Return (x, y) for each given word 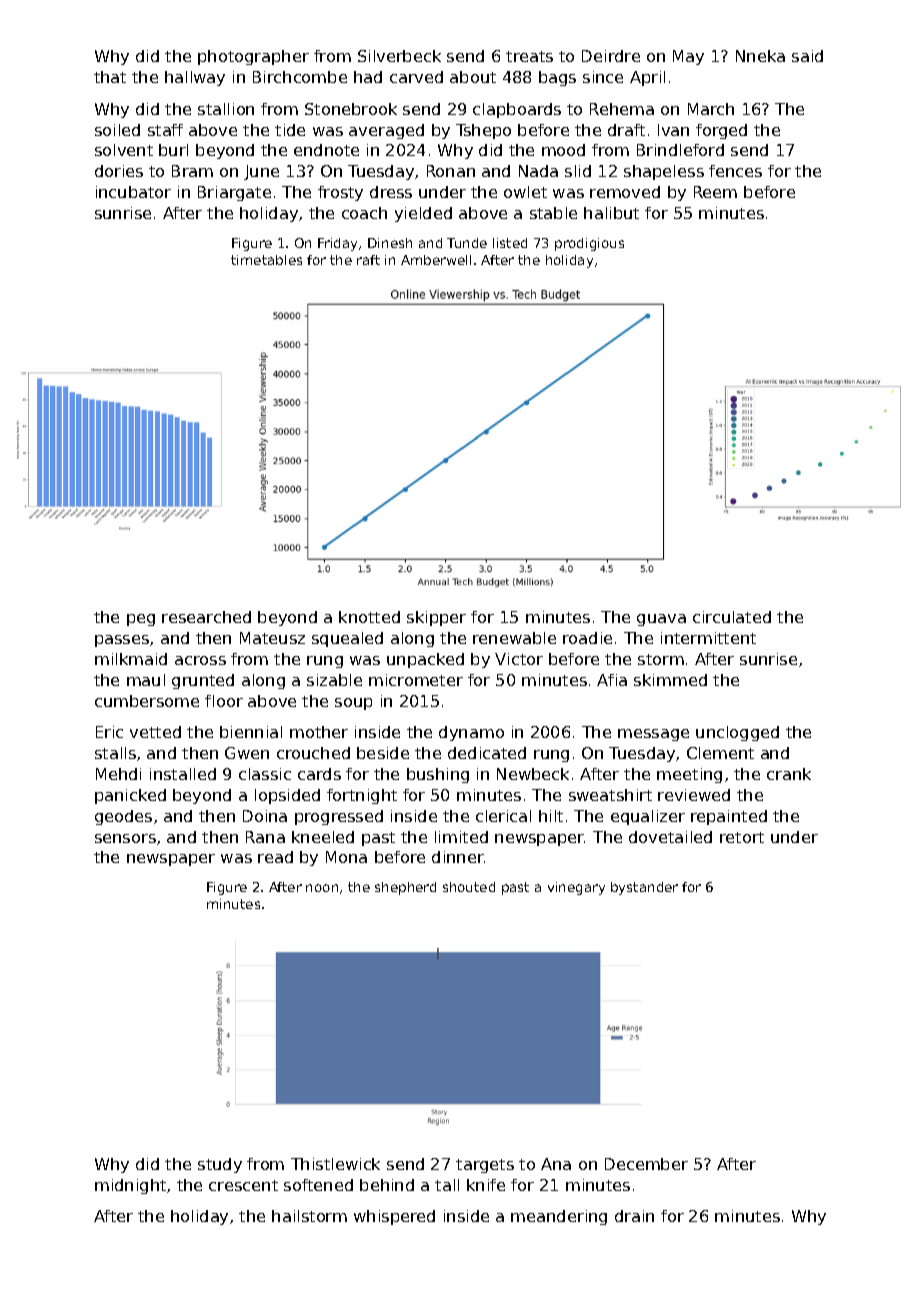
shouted (469, 887)
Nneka (760, 56)
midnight (130, 1186)
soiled (117, 130)
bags (557, 78)
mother (319, 732)
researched (206, 617)
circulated (732, 617)
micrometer (416, 680)
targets (485, 1166)
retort (742, 837)
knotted (369, 617)
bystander (644, 888)
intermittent (708, 638)
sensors (125, 838)
